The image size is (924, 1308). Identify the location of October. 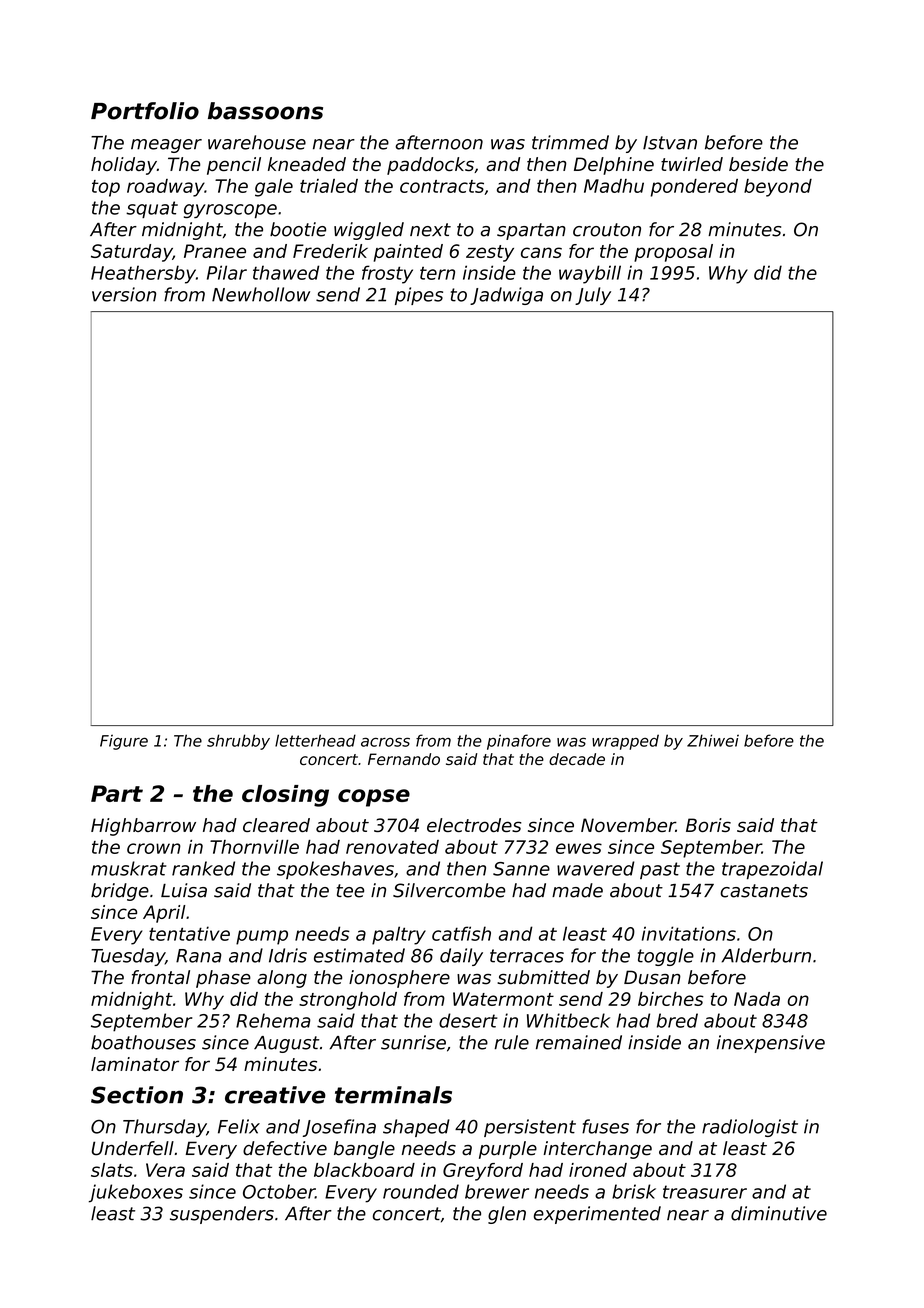
(279, 1191).
